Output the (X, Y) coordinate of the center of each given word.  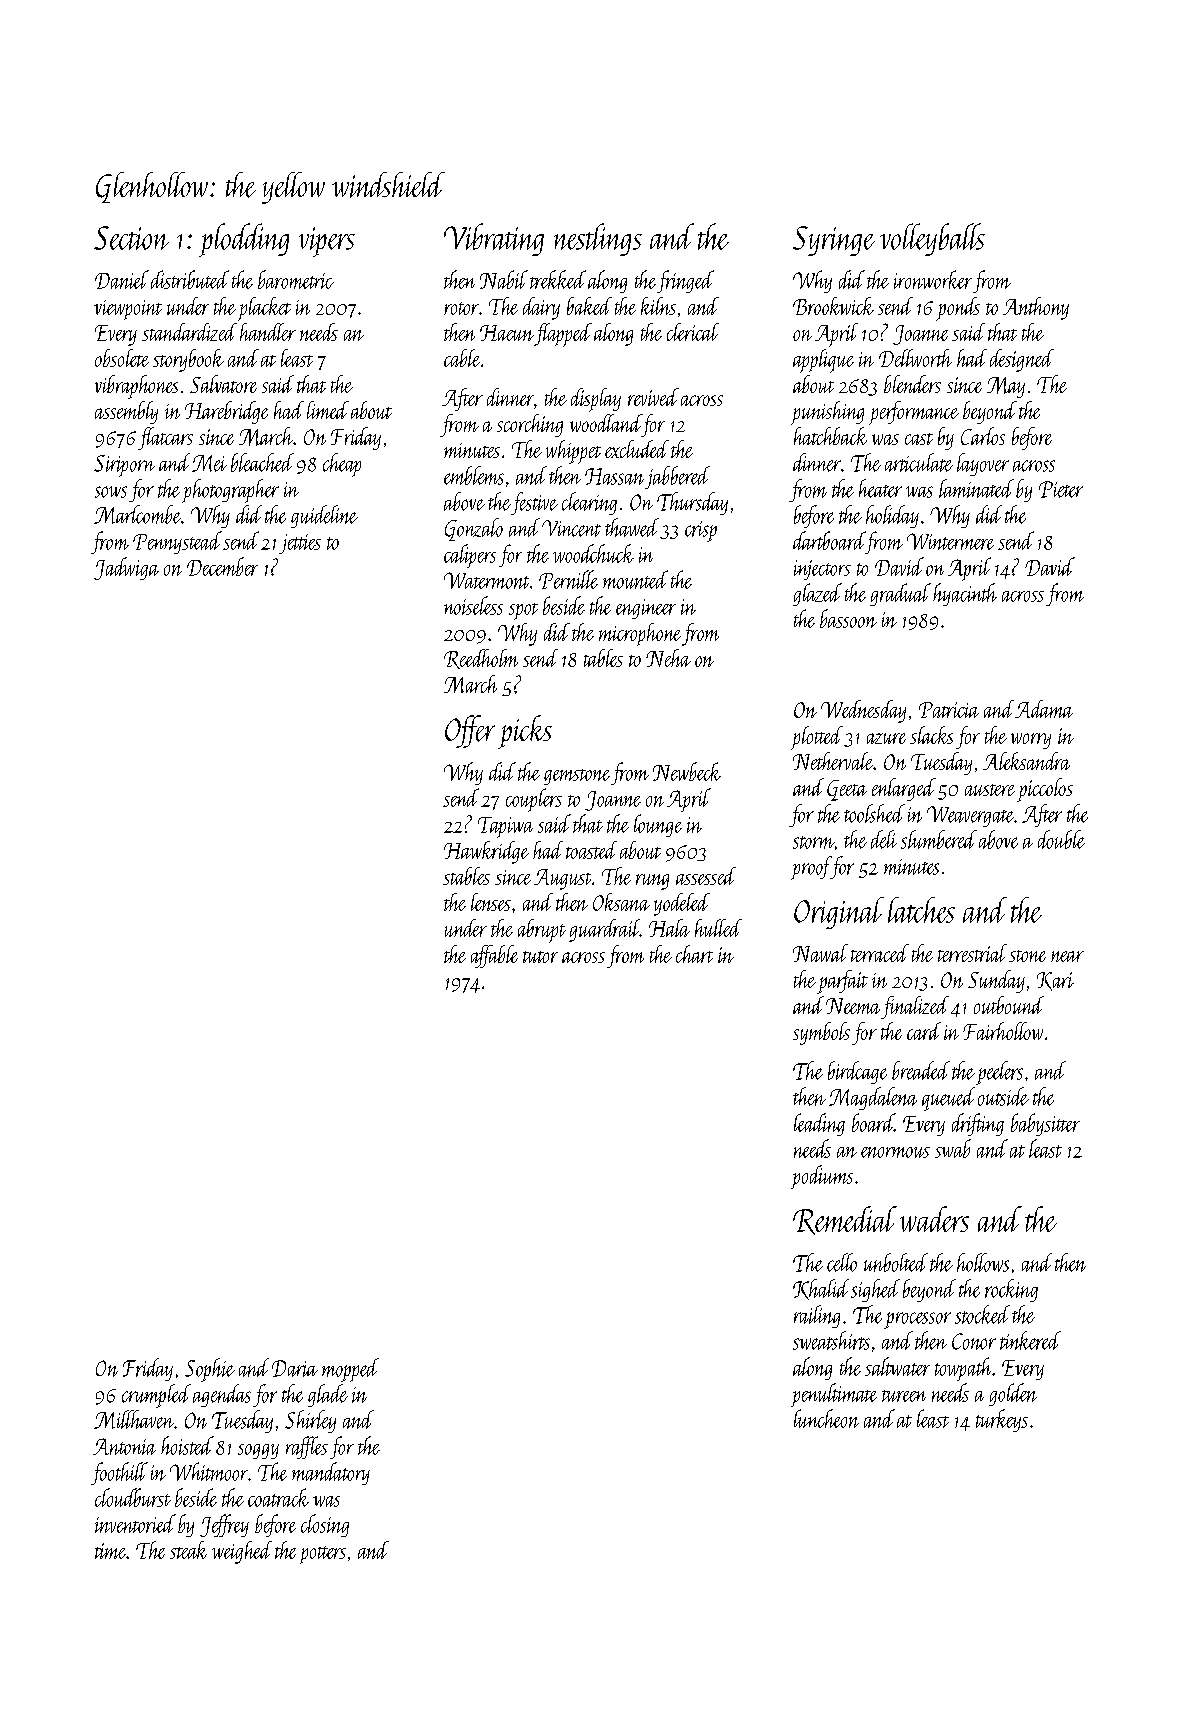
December (222, 566)
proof (811, 868)
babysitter (1045, 1124)
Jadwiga (126, 568)
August (562, 879)
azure (886, 738)
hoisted (187, 1445)
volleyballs (932, 239)
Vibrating (494, 239)
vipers (327, 242)
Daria (295, 1368)
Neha (668, 658)
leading (819, 1124)
